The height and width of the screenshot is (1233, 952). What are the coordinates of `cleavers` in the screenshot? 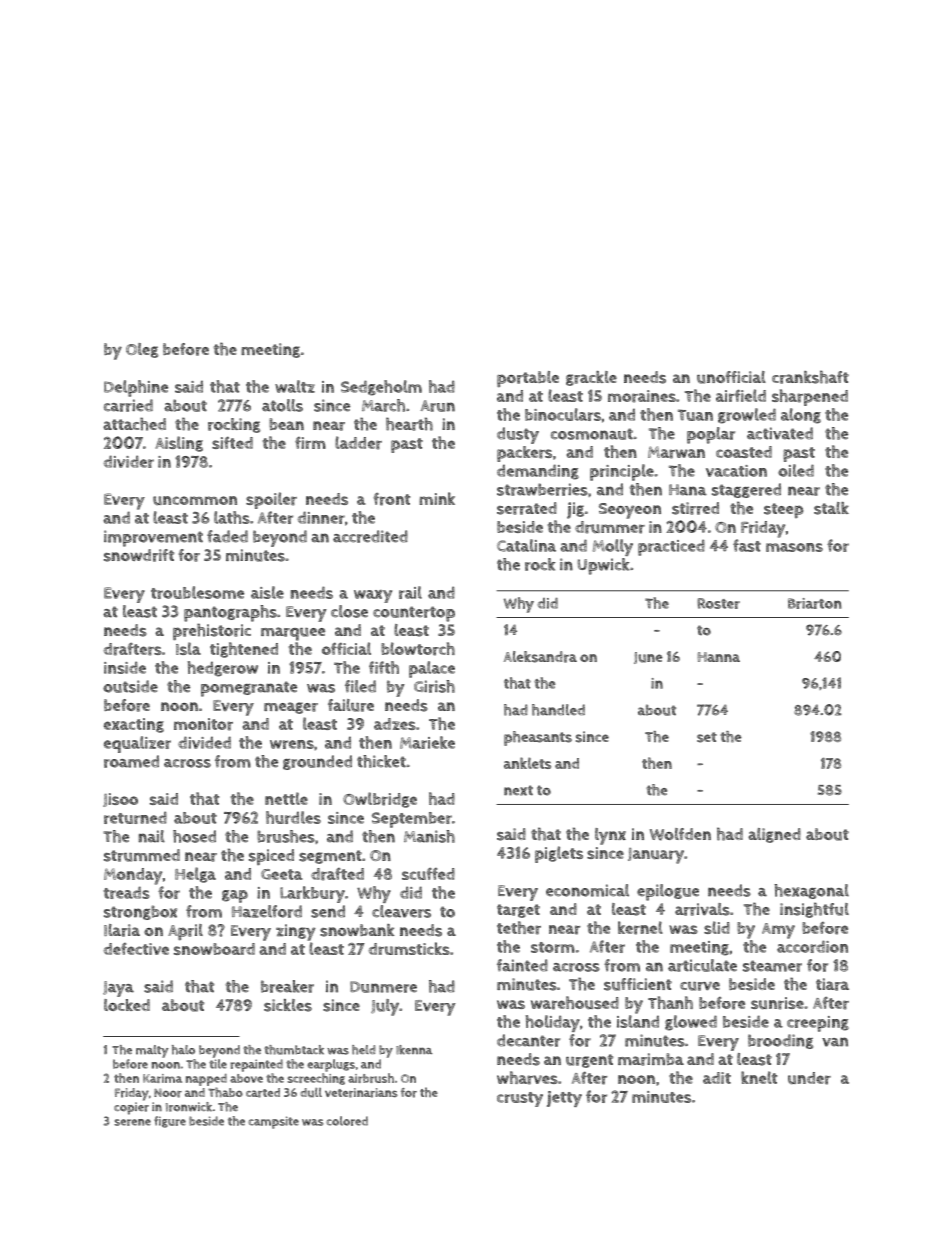 It's located at (401, 911).
